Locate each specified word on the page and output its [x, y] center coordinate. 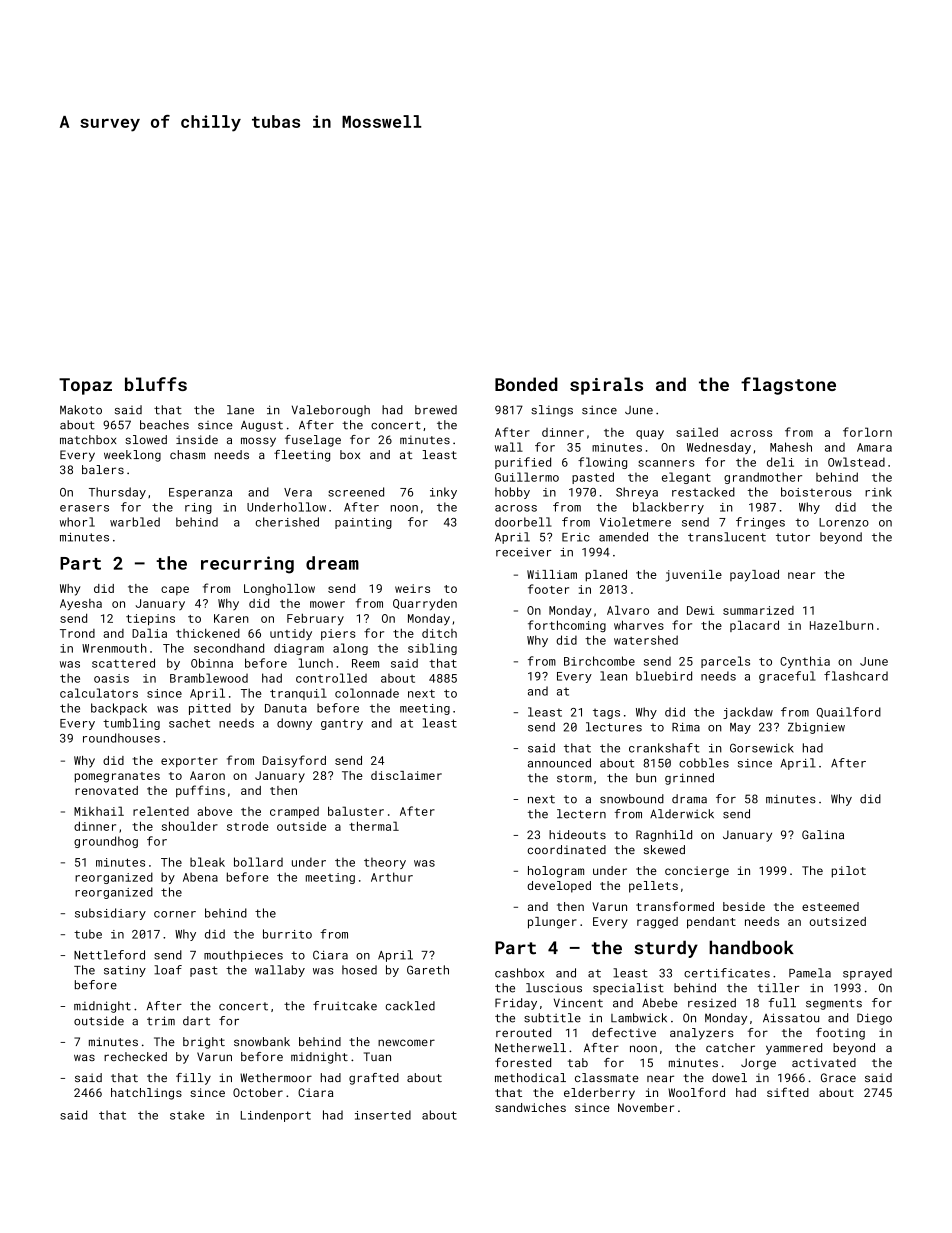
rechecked [135, 1056]
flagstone [788, 386]
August [262, 426]
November [646, 1107]
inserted [383, 1115]
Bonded [526, 384]
